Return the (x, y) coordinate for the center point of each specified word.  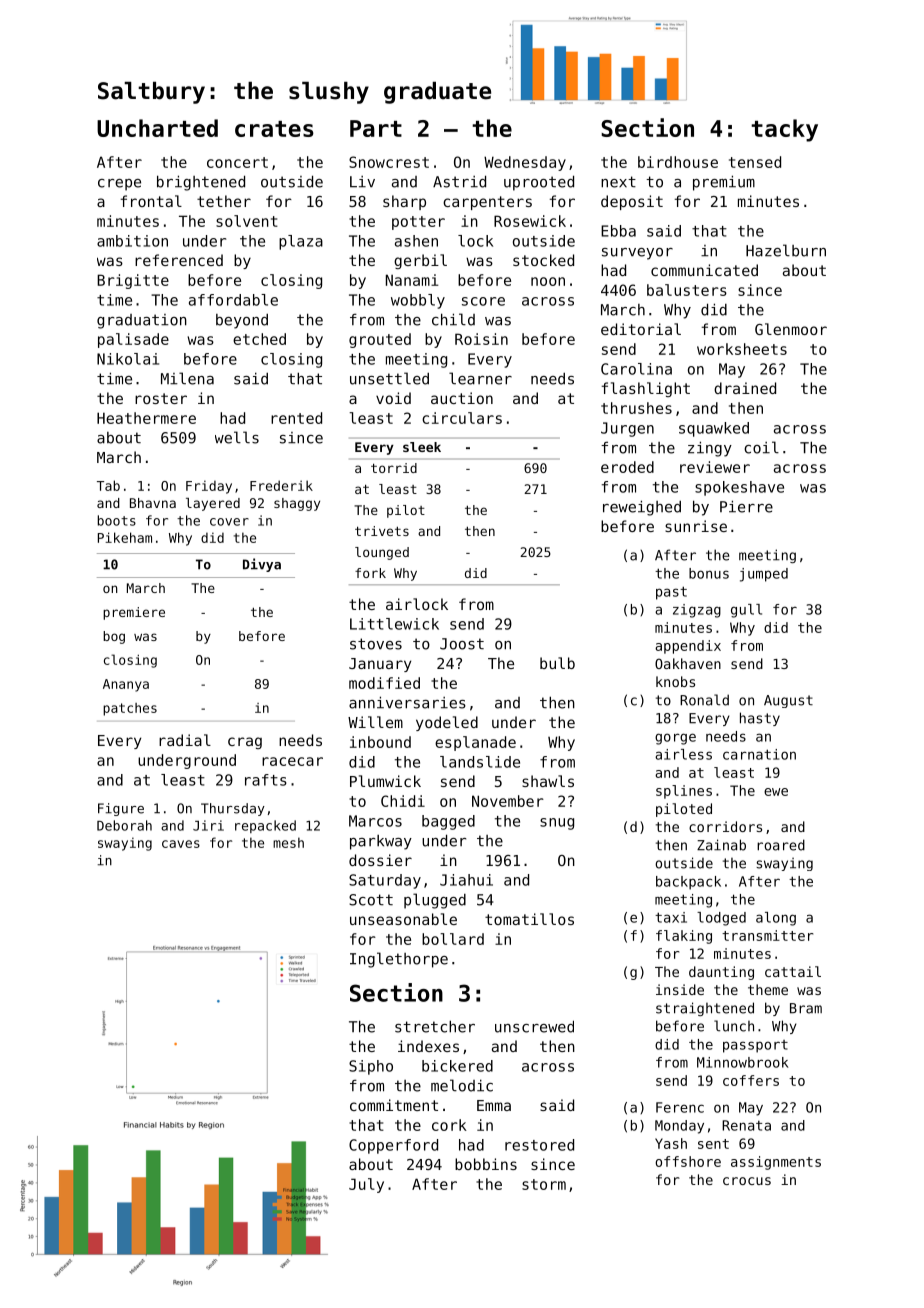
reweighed (642, 508)
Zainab (721, 845)
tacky (784, 130)
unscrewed (534, 1026)
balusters (687, 290)
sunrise (696, 526)
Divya (262, 565)
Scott (371, 900)
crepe (119, 185)
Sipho (371, 1067)
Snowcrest (389, 162)
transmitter (767, 935)
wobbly (418, 301)
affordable (233, 300)
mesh (288, 842)
